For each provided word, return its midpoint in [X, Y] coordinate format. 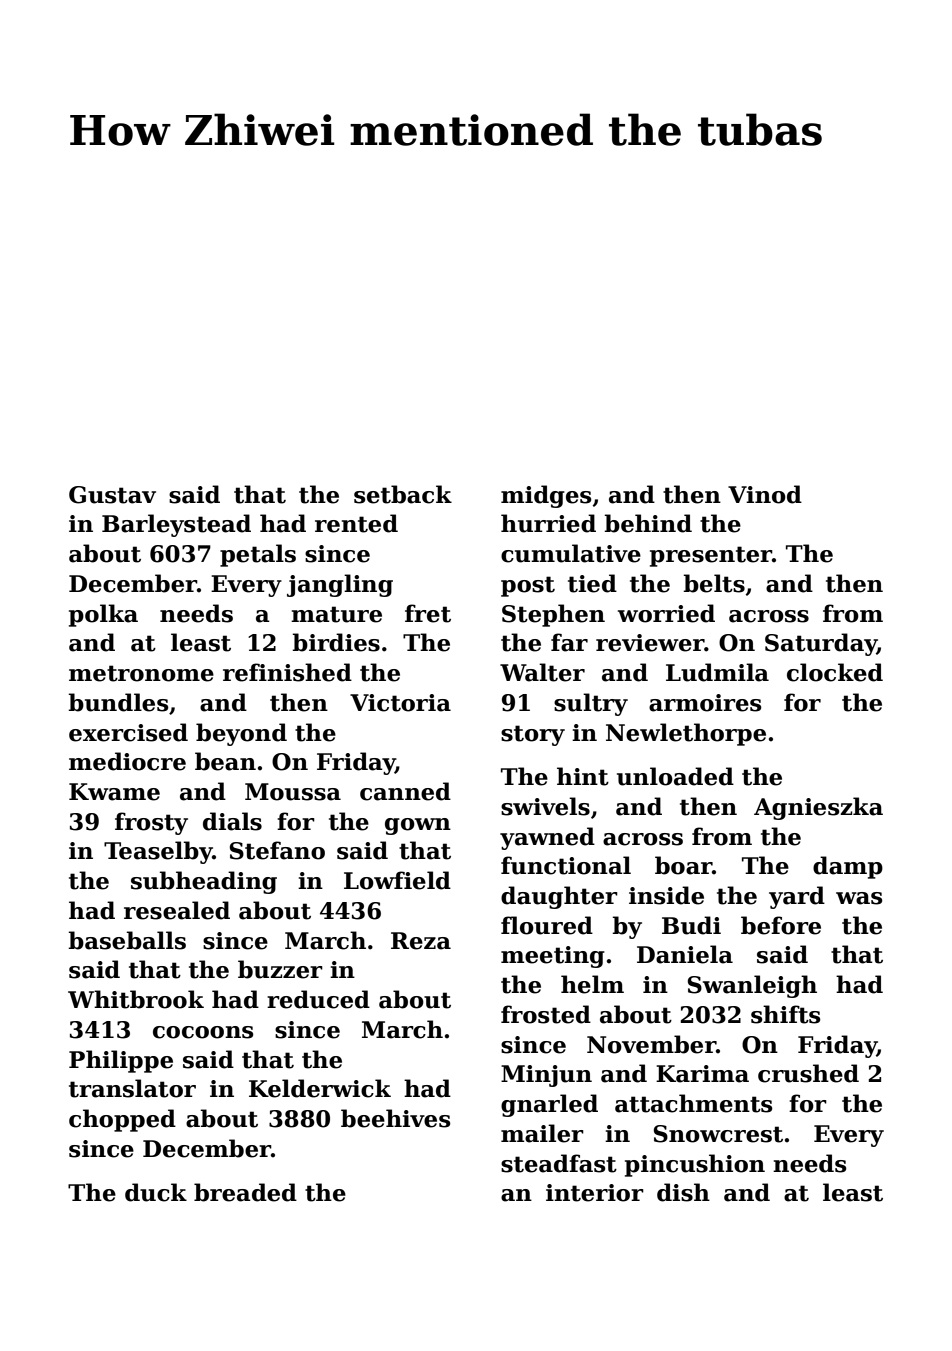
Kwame [114, 792]
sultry [591, 704]
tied [592, 583]
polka [103, 615]
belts [714, 583]
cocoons [203, 1032]
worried [666, 613]
